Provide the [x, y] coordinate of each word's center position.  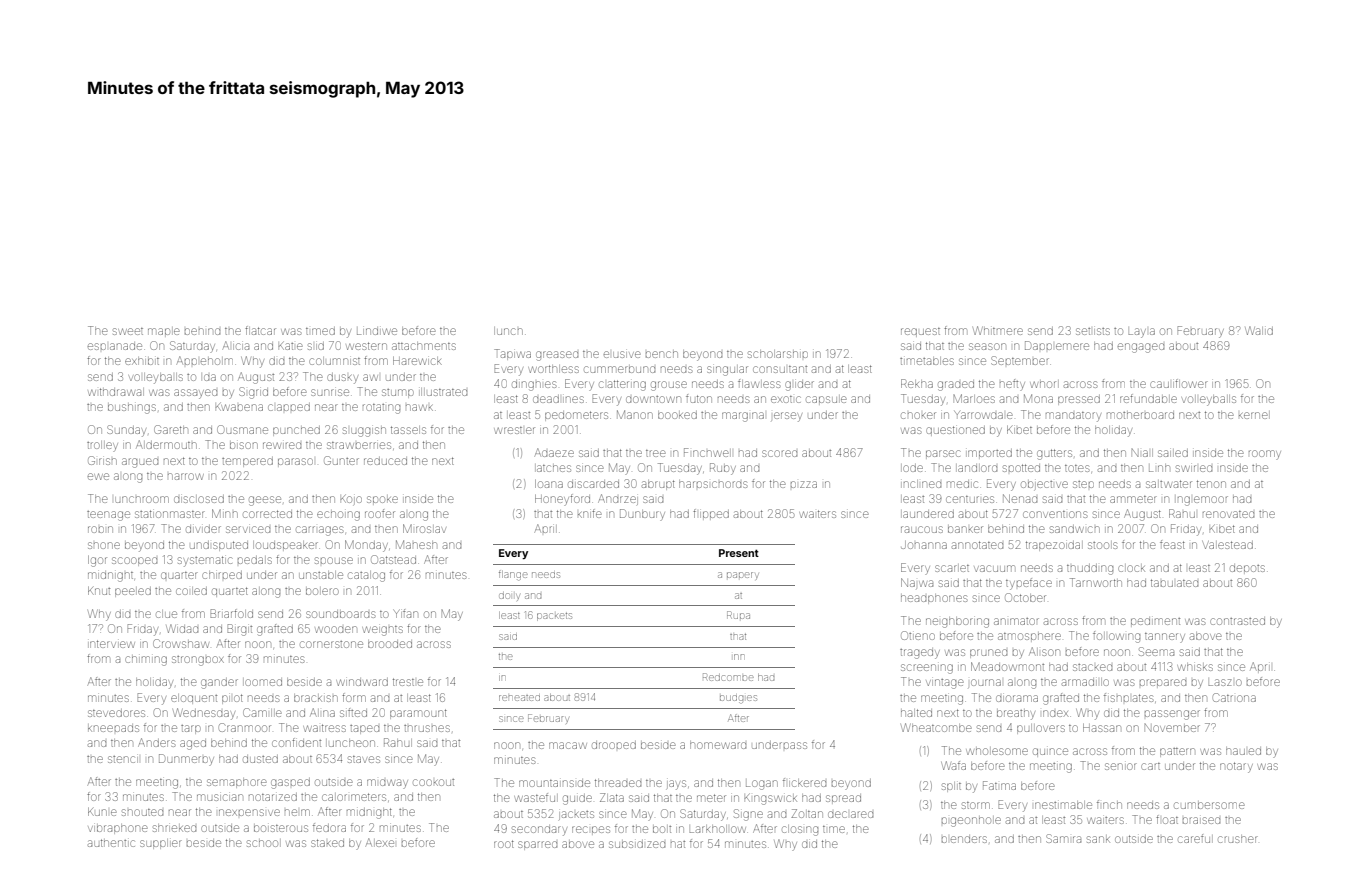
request [920, 332]
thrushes [427, 728]
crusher [1238, 839]
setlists [1093, 331]
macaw [568, 745]
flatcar [260, 330]
